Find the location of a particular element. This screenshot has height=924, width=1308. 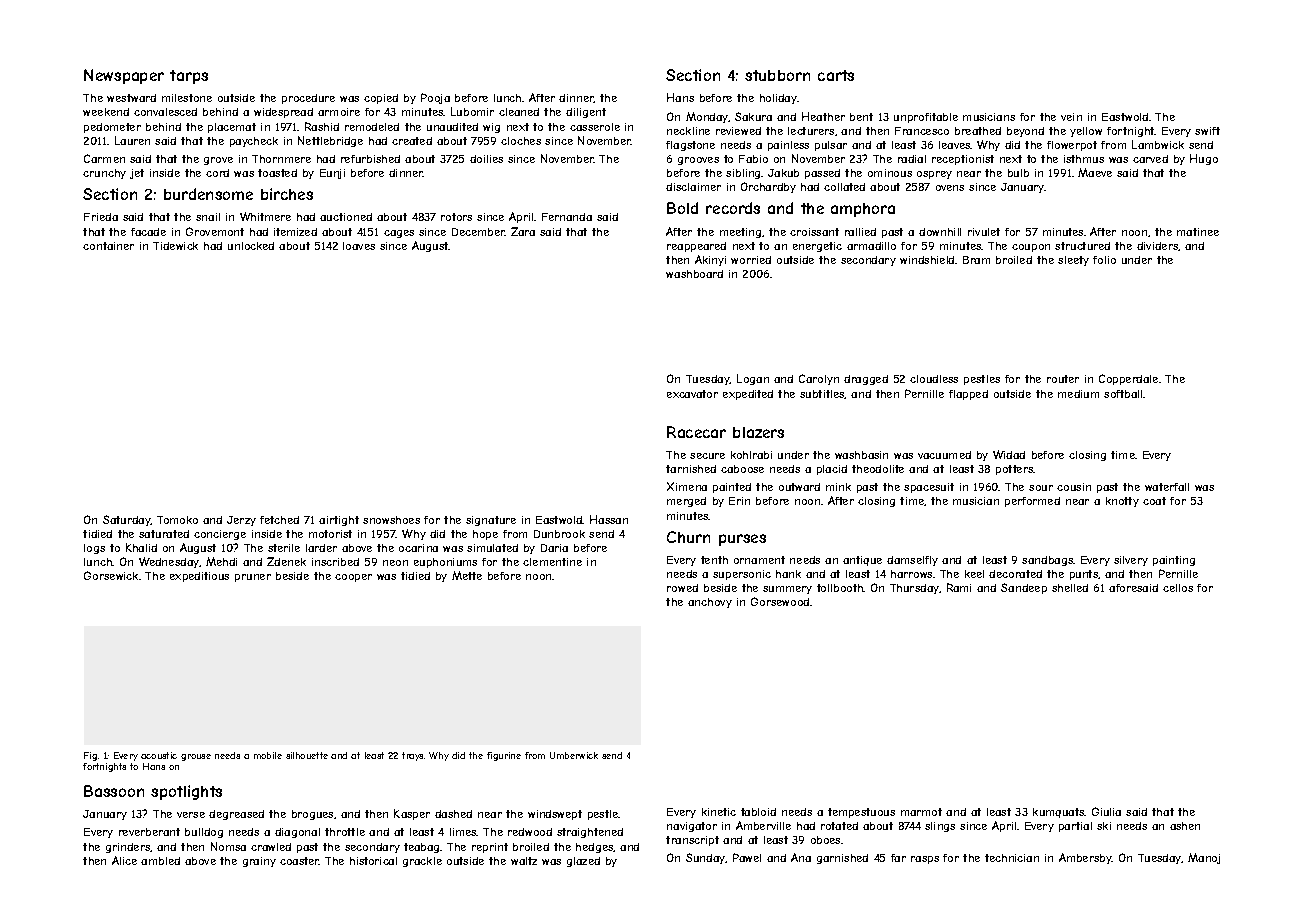

mobile is located at coordinates (268, 755).
